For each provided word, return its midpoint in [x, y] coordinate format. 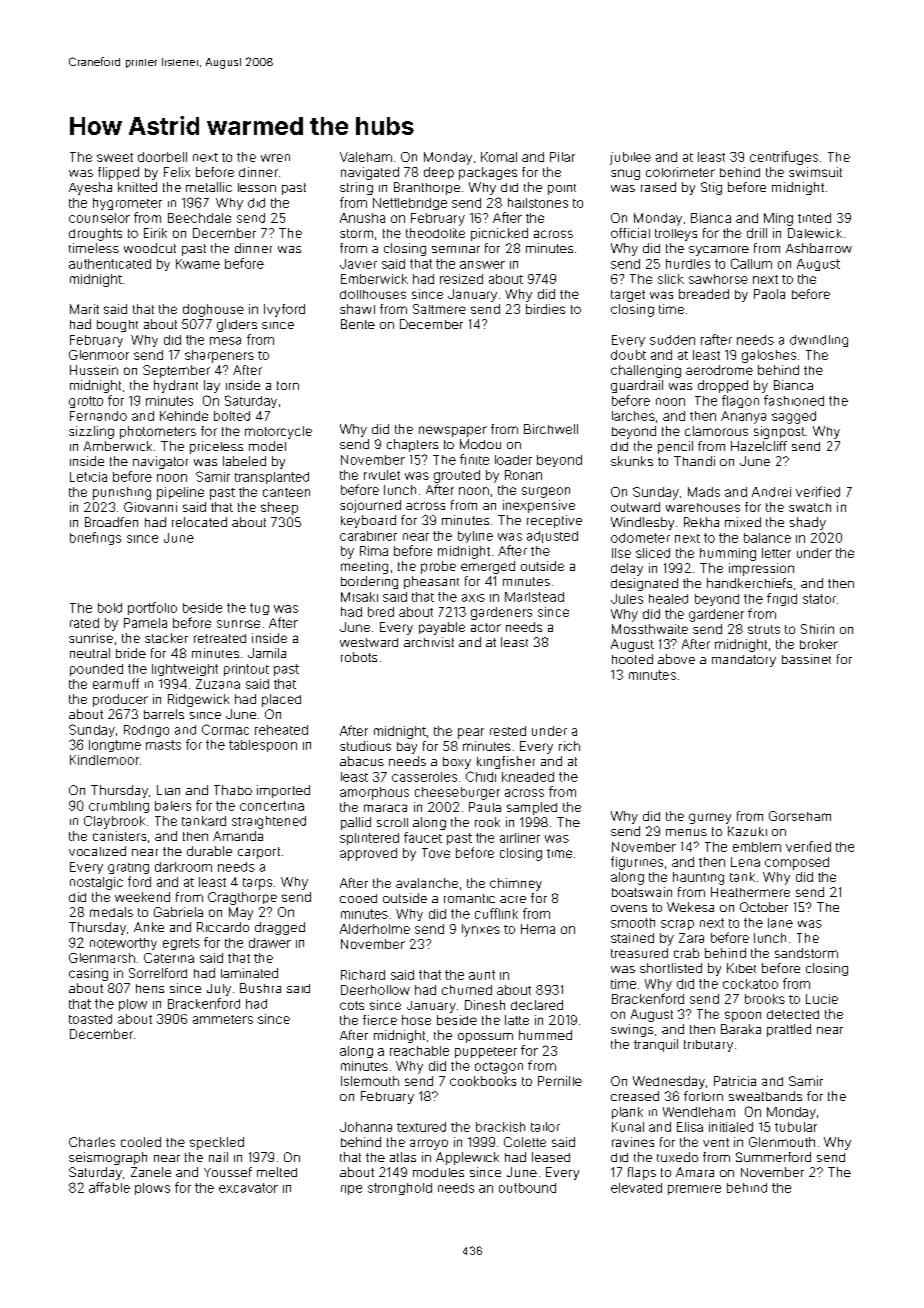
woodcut [150, 248]
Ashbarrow [819, 248]
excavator [248, 1188]
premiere [694, 1190]
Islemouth [370, 1081]
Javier [358, 264]
